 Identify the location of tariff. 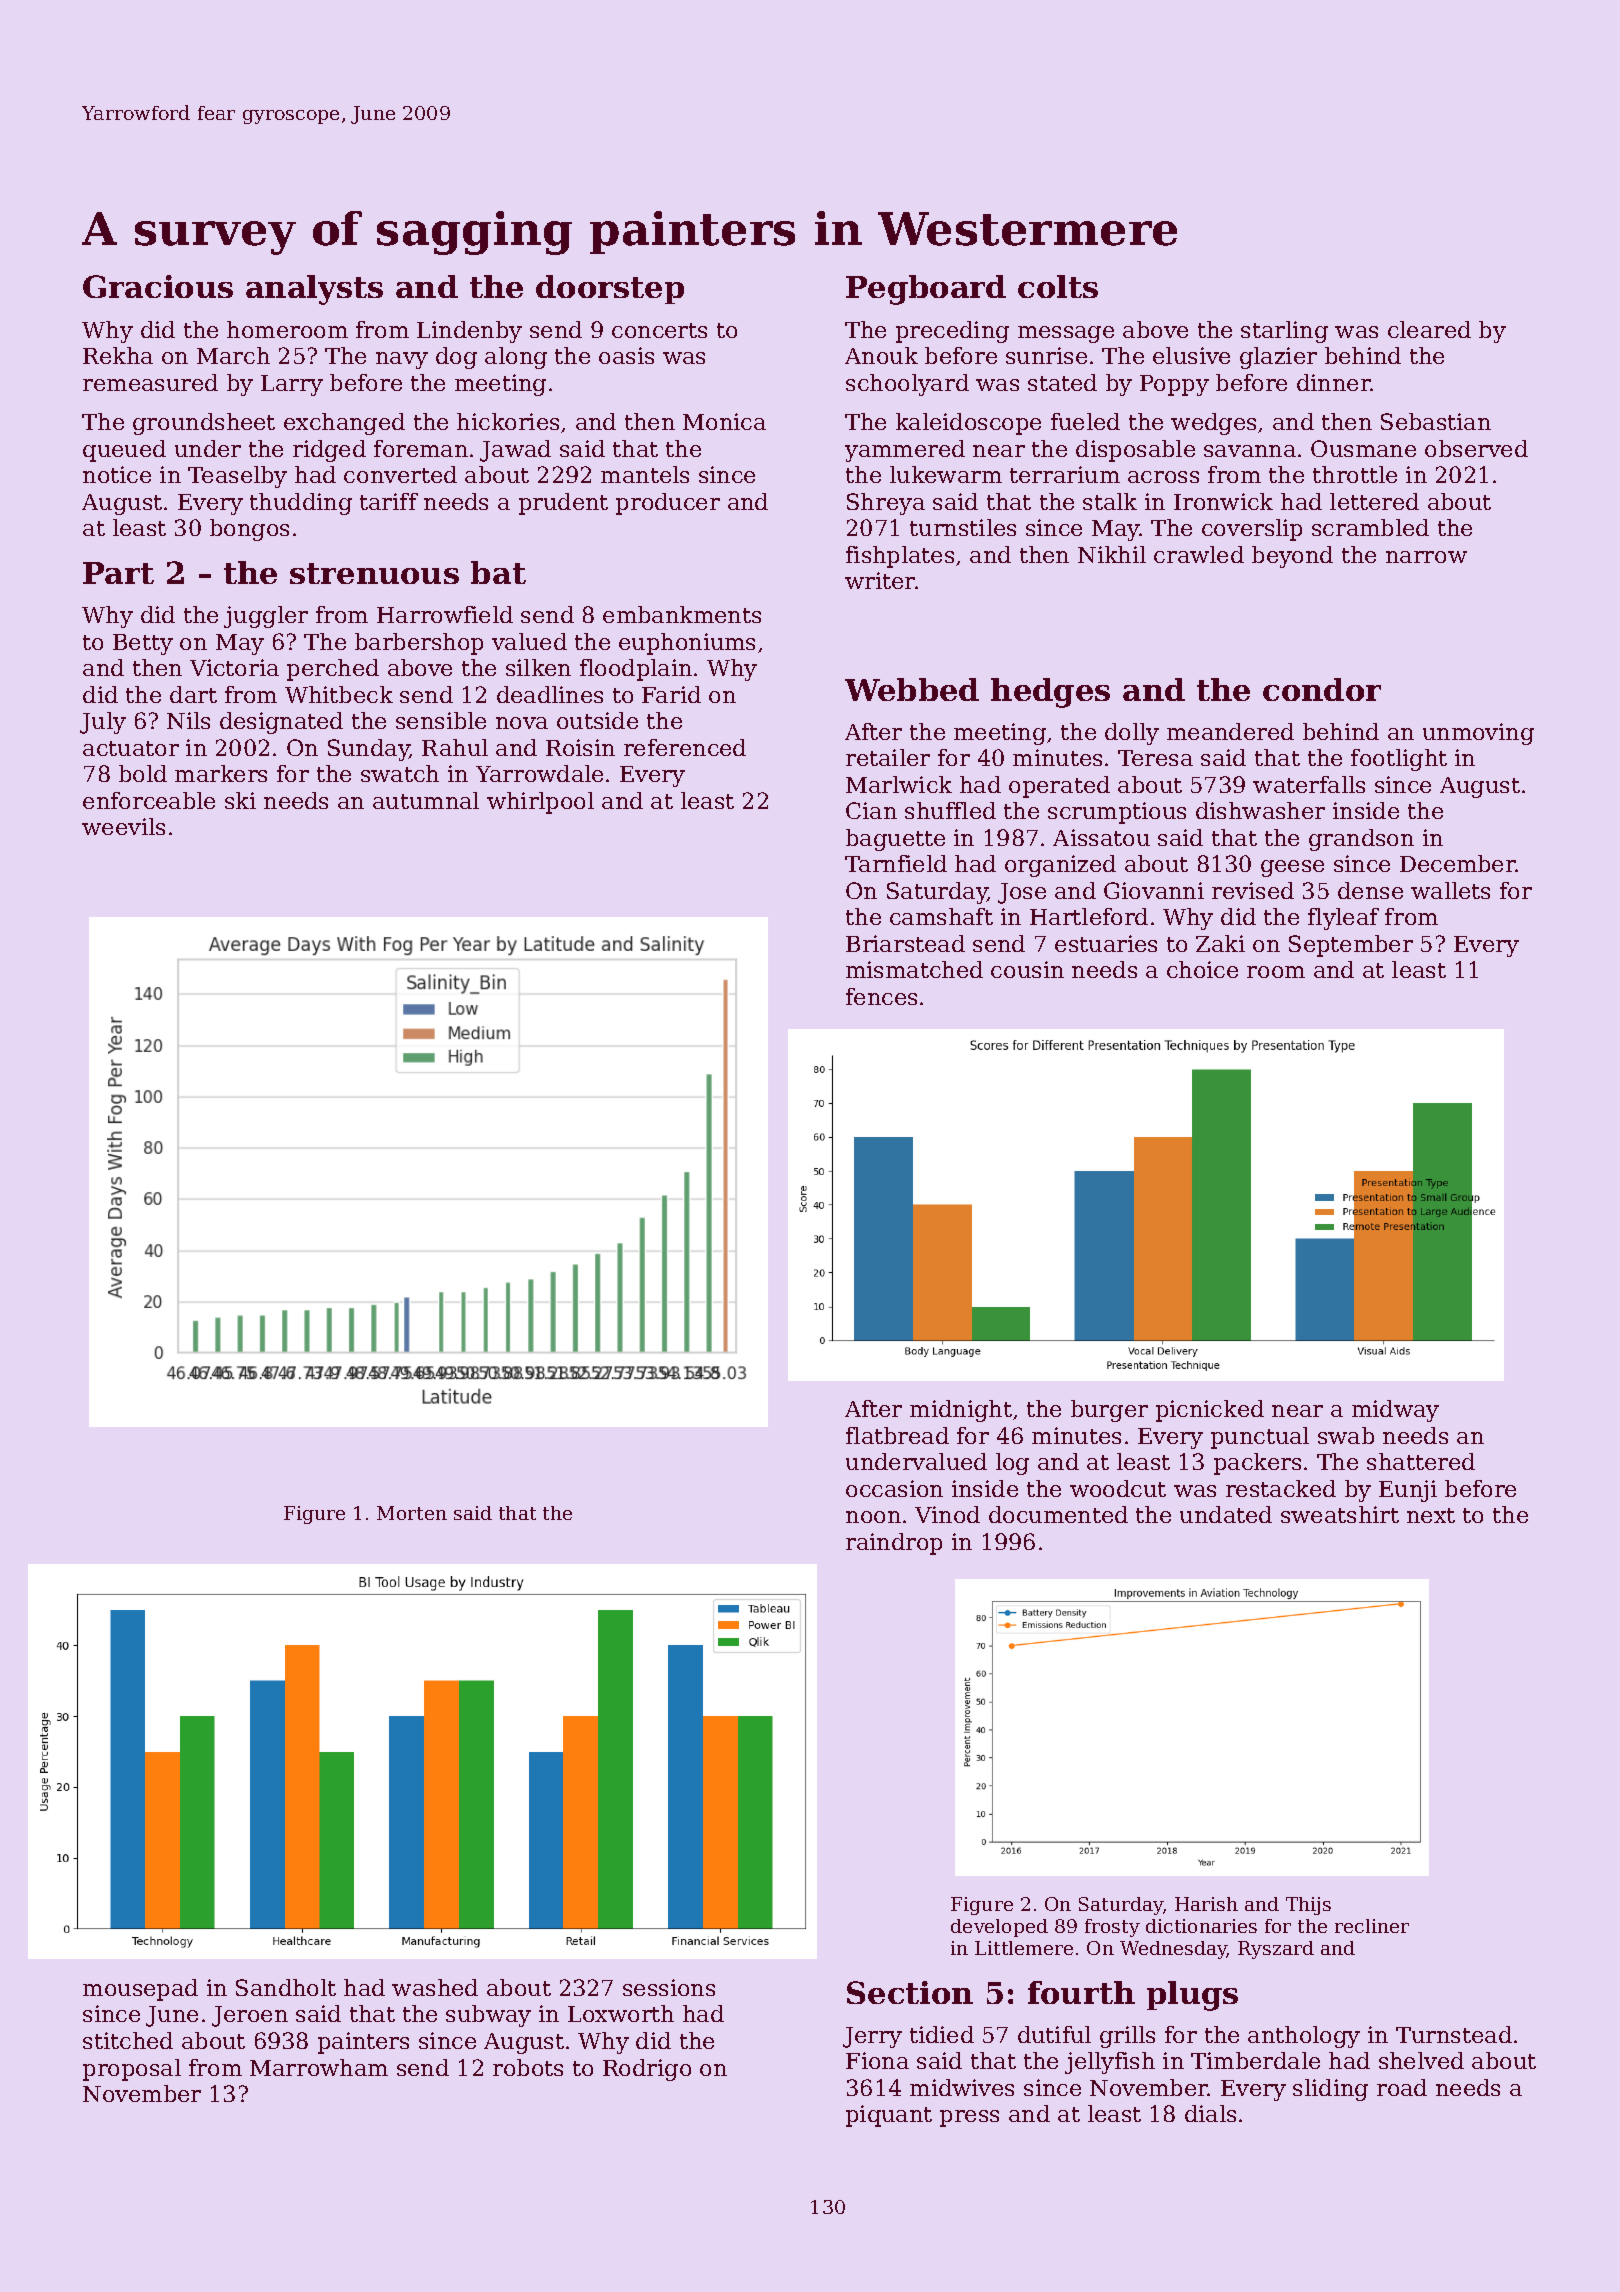
(389, 501).
